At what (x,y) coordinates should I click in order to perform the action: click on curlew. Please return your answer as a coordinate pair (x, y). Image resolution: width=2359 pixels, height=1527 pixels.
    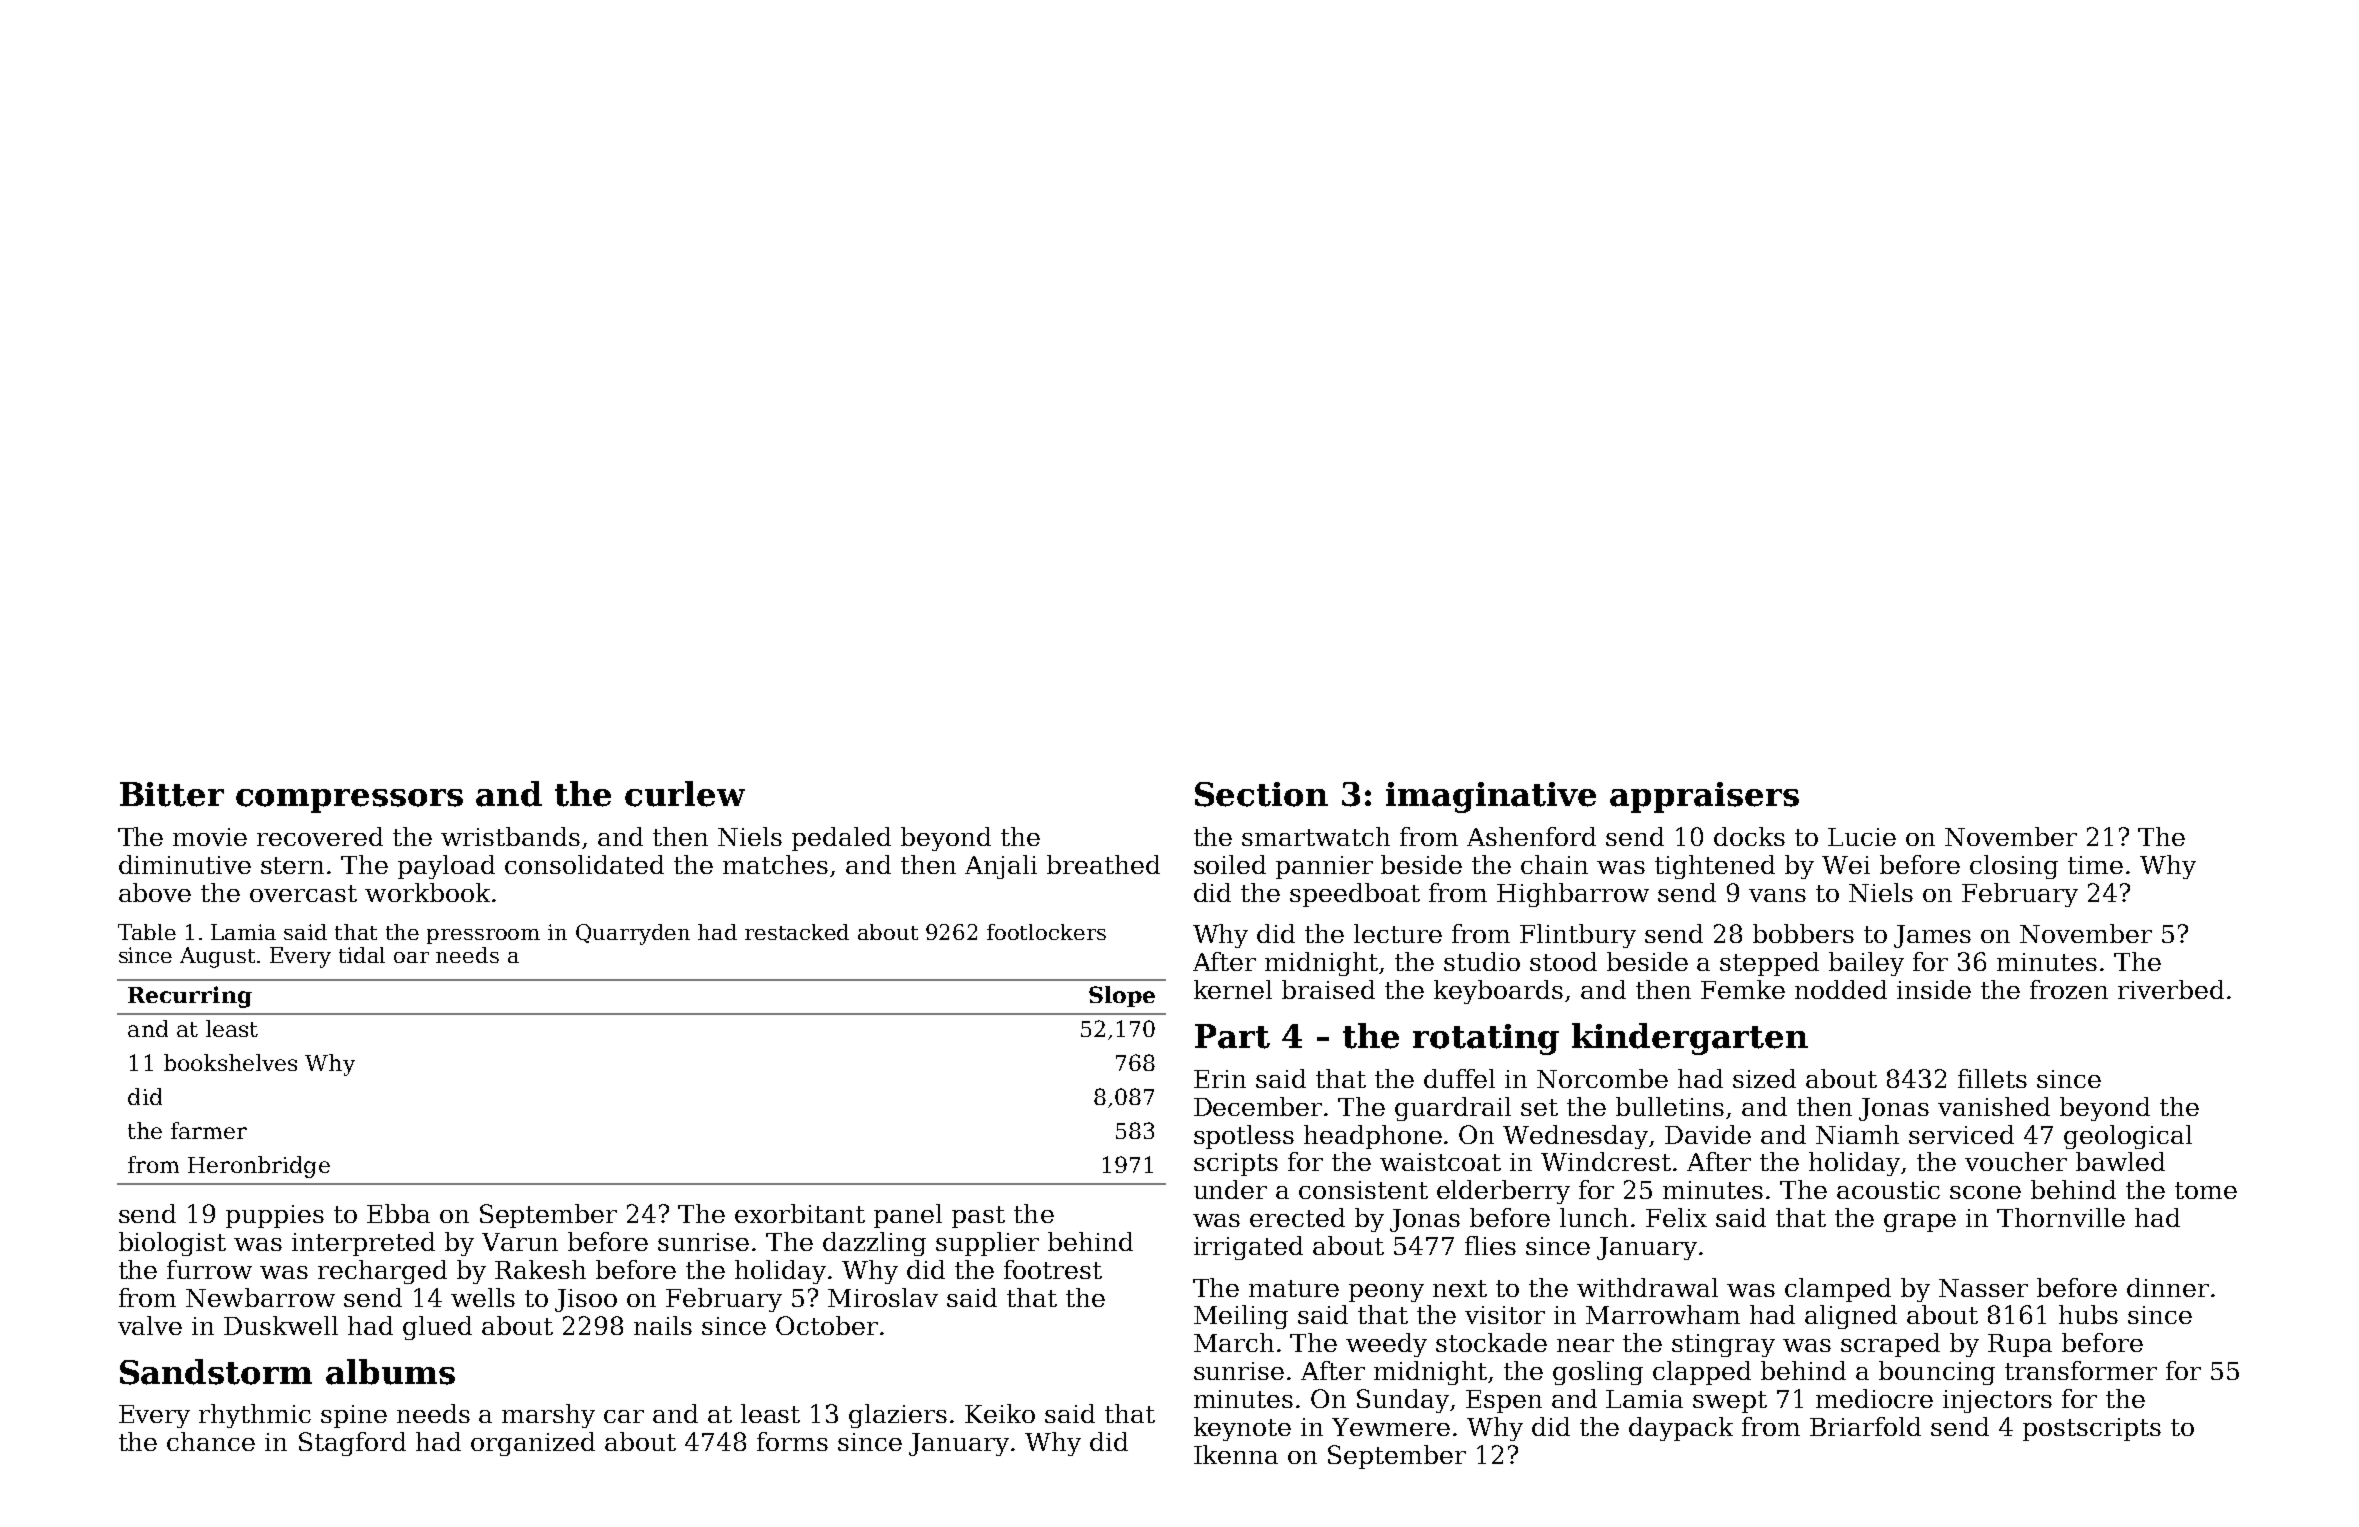
    Looking at the image, I should click on (685, 794).
